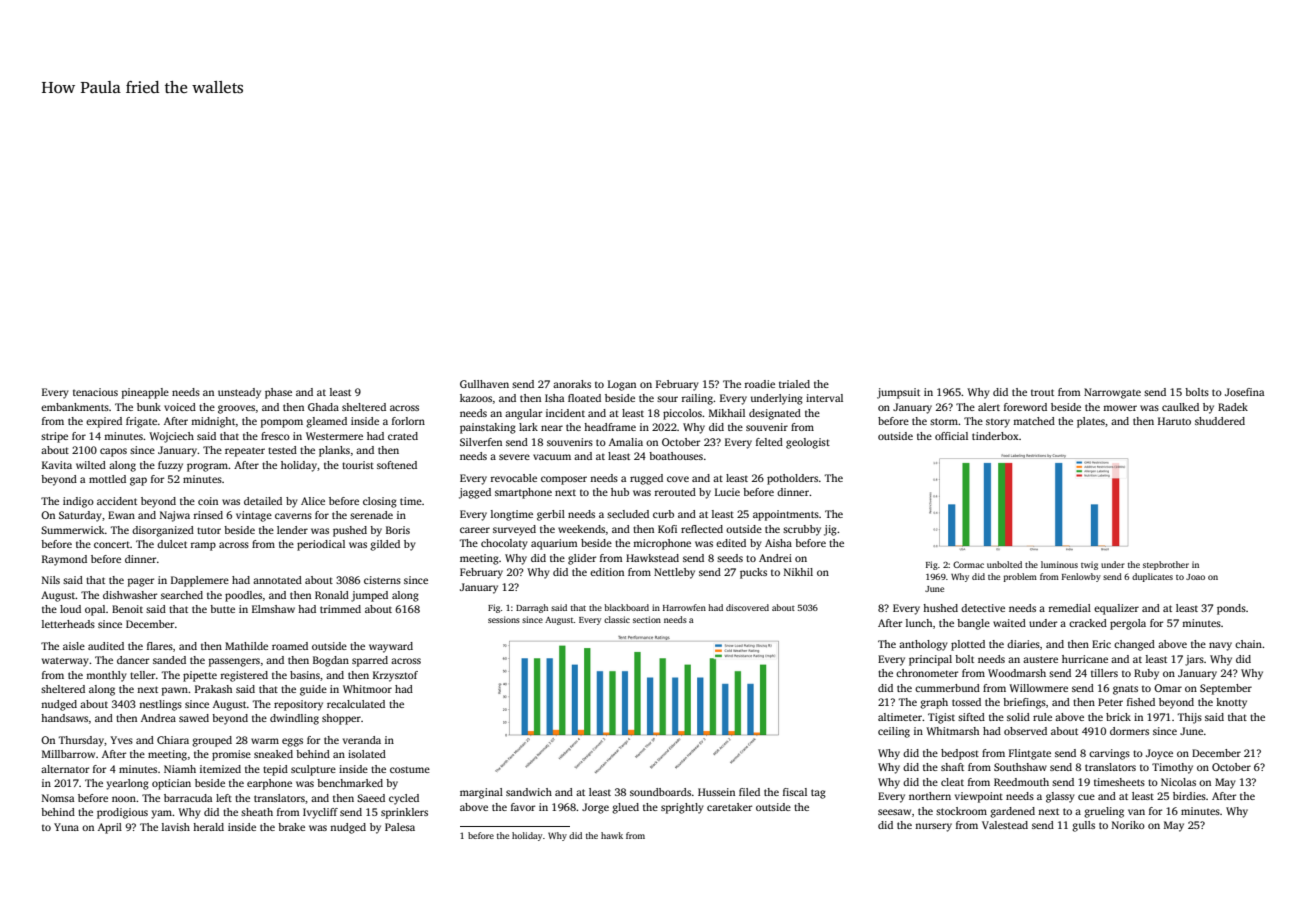 The height and width of the document is (924, 1308). Describe the element at coordinates (188, 798) in the document. I see `barracuda` at that location.
